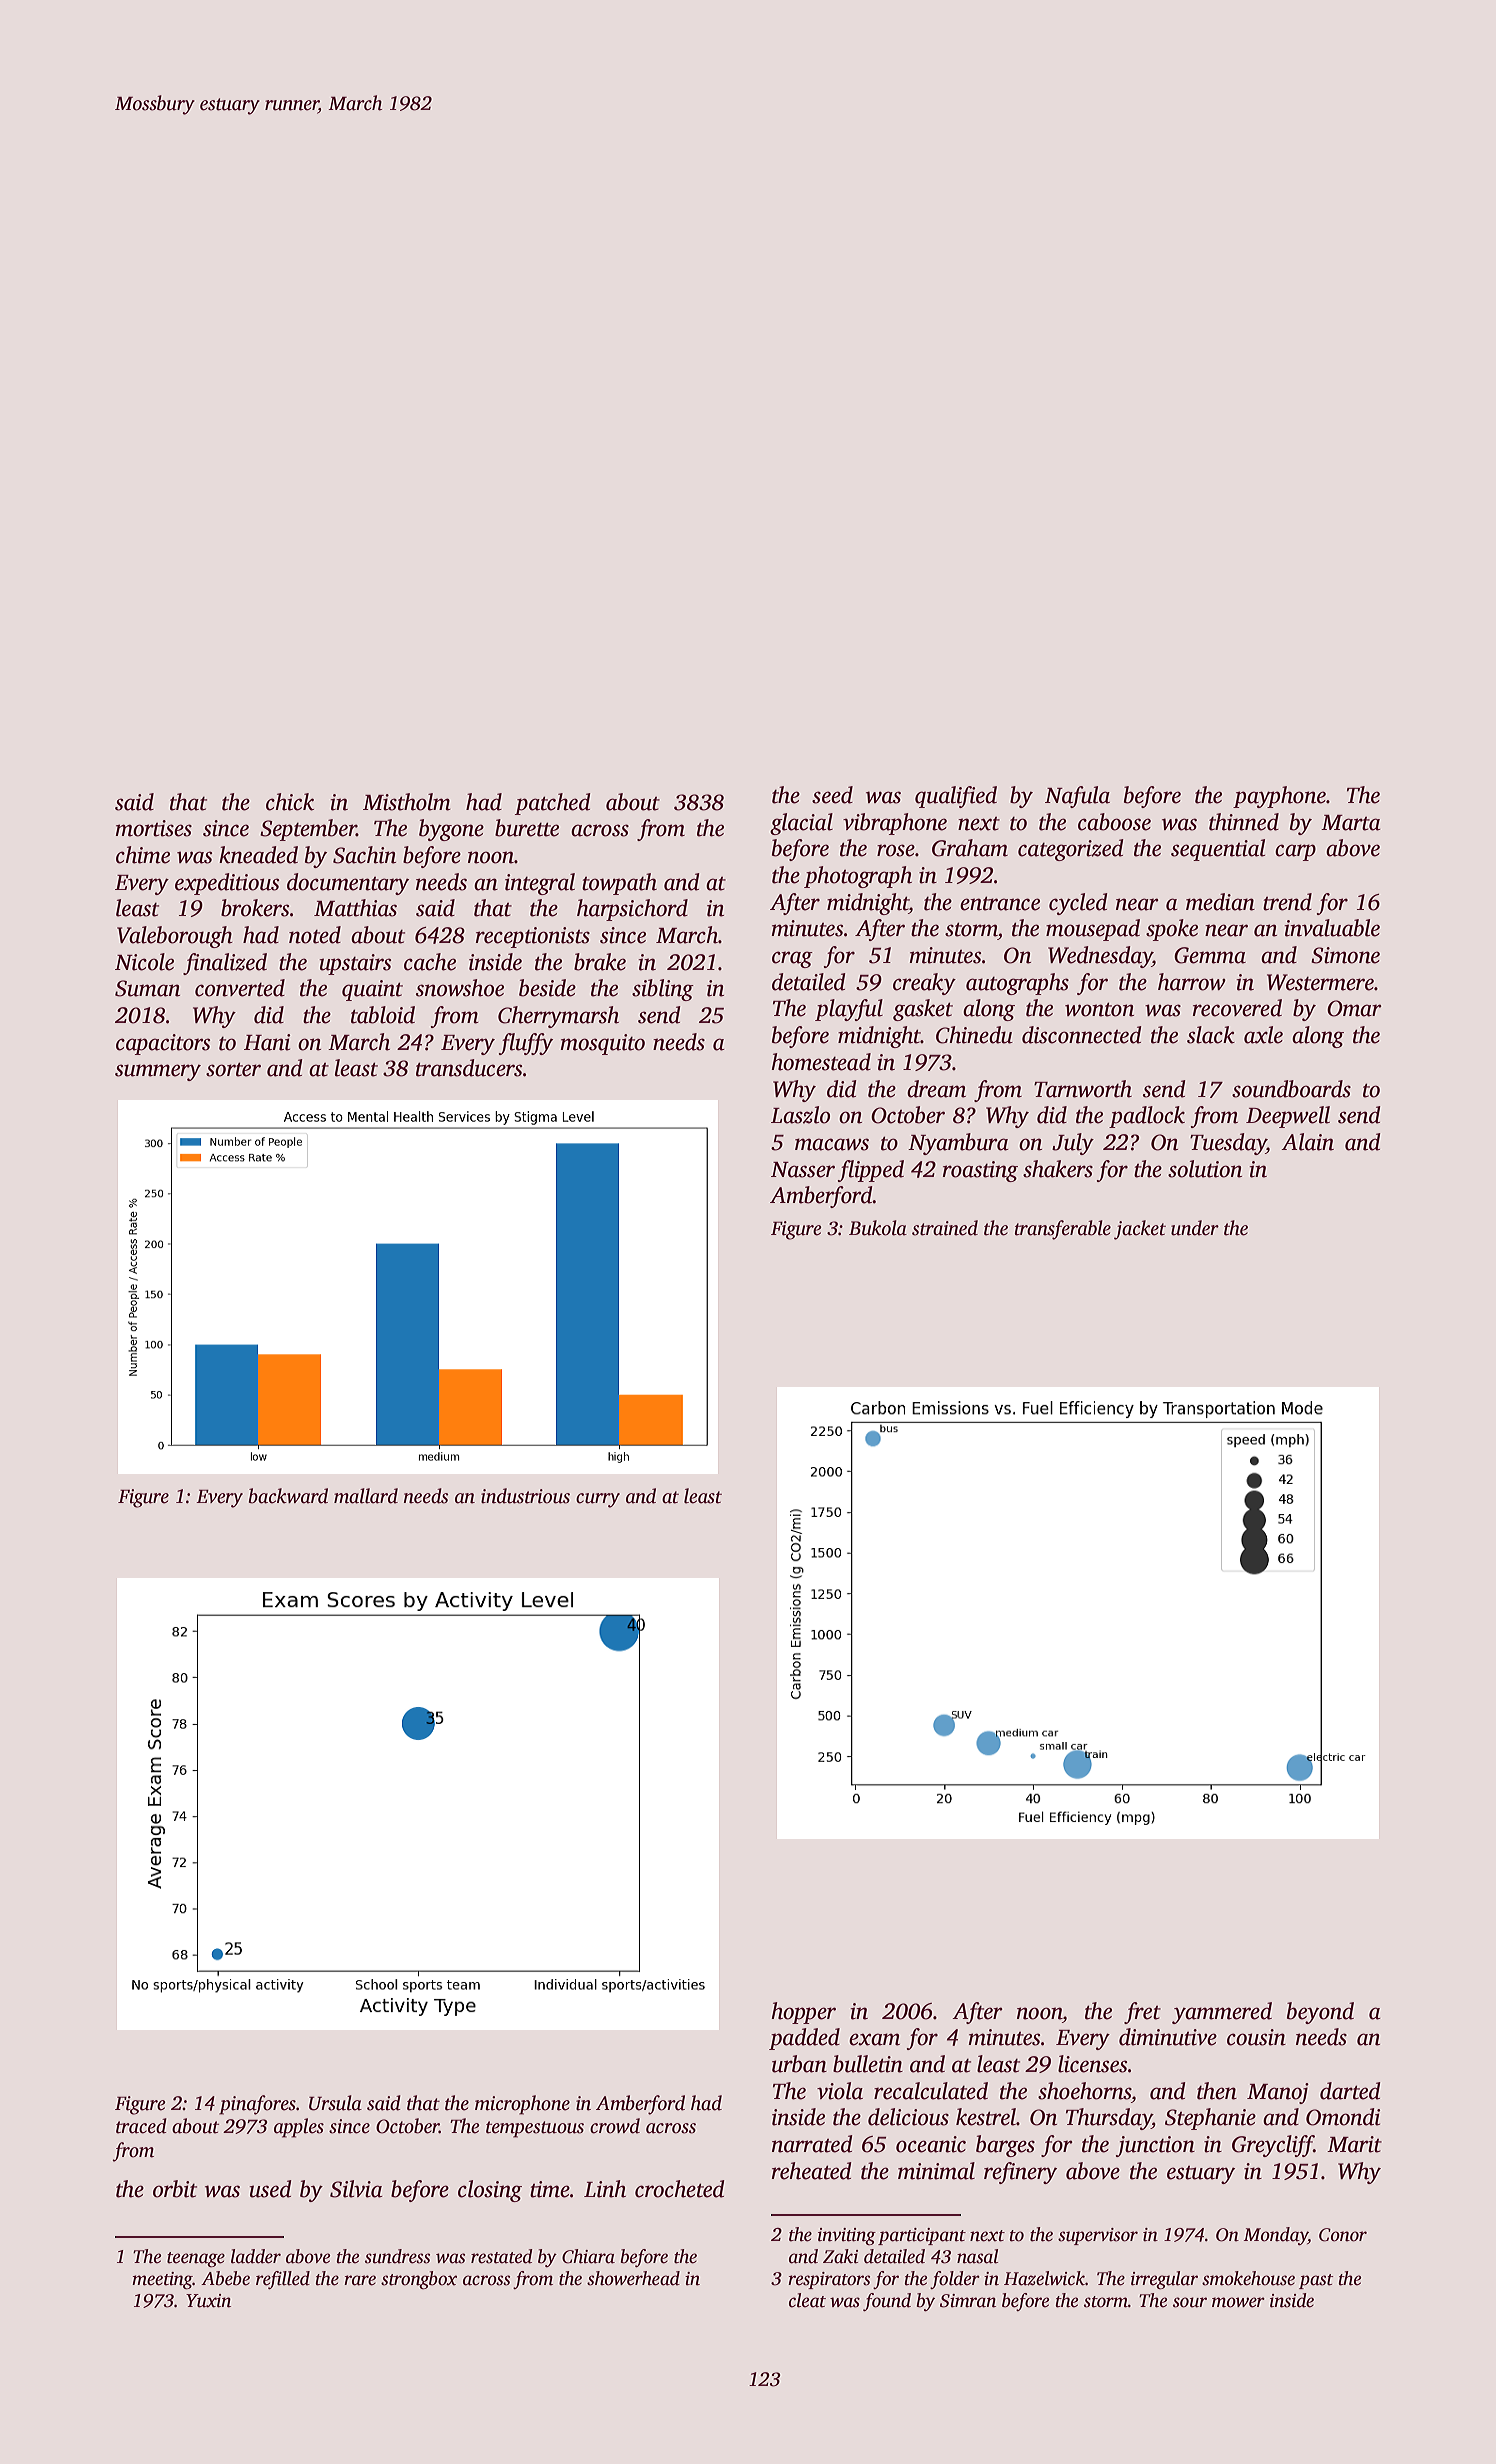 The height and width of the document is (2464, 1496). I want to click on traced, so click(141, 2126).
